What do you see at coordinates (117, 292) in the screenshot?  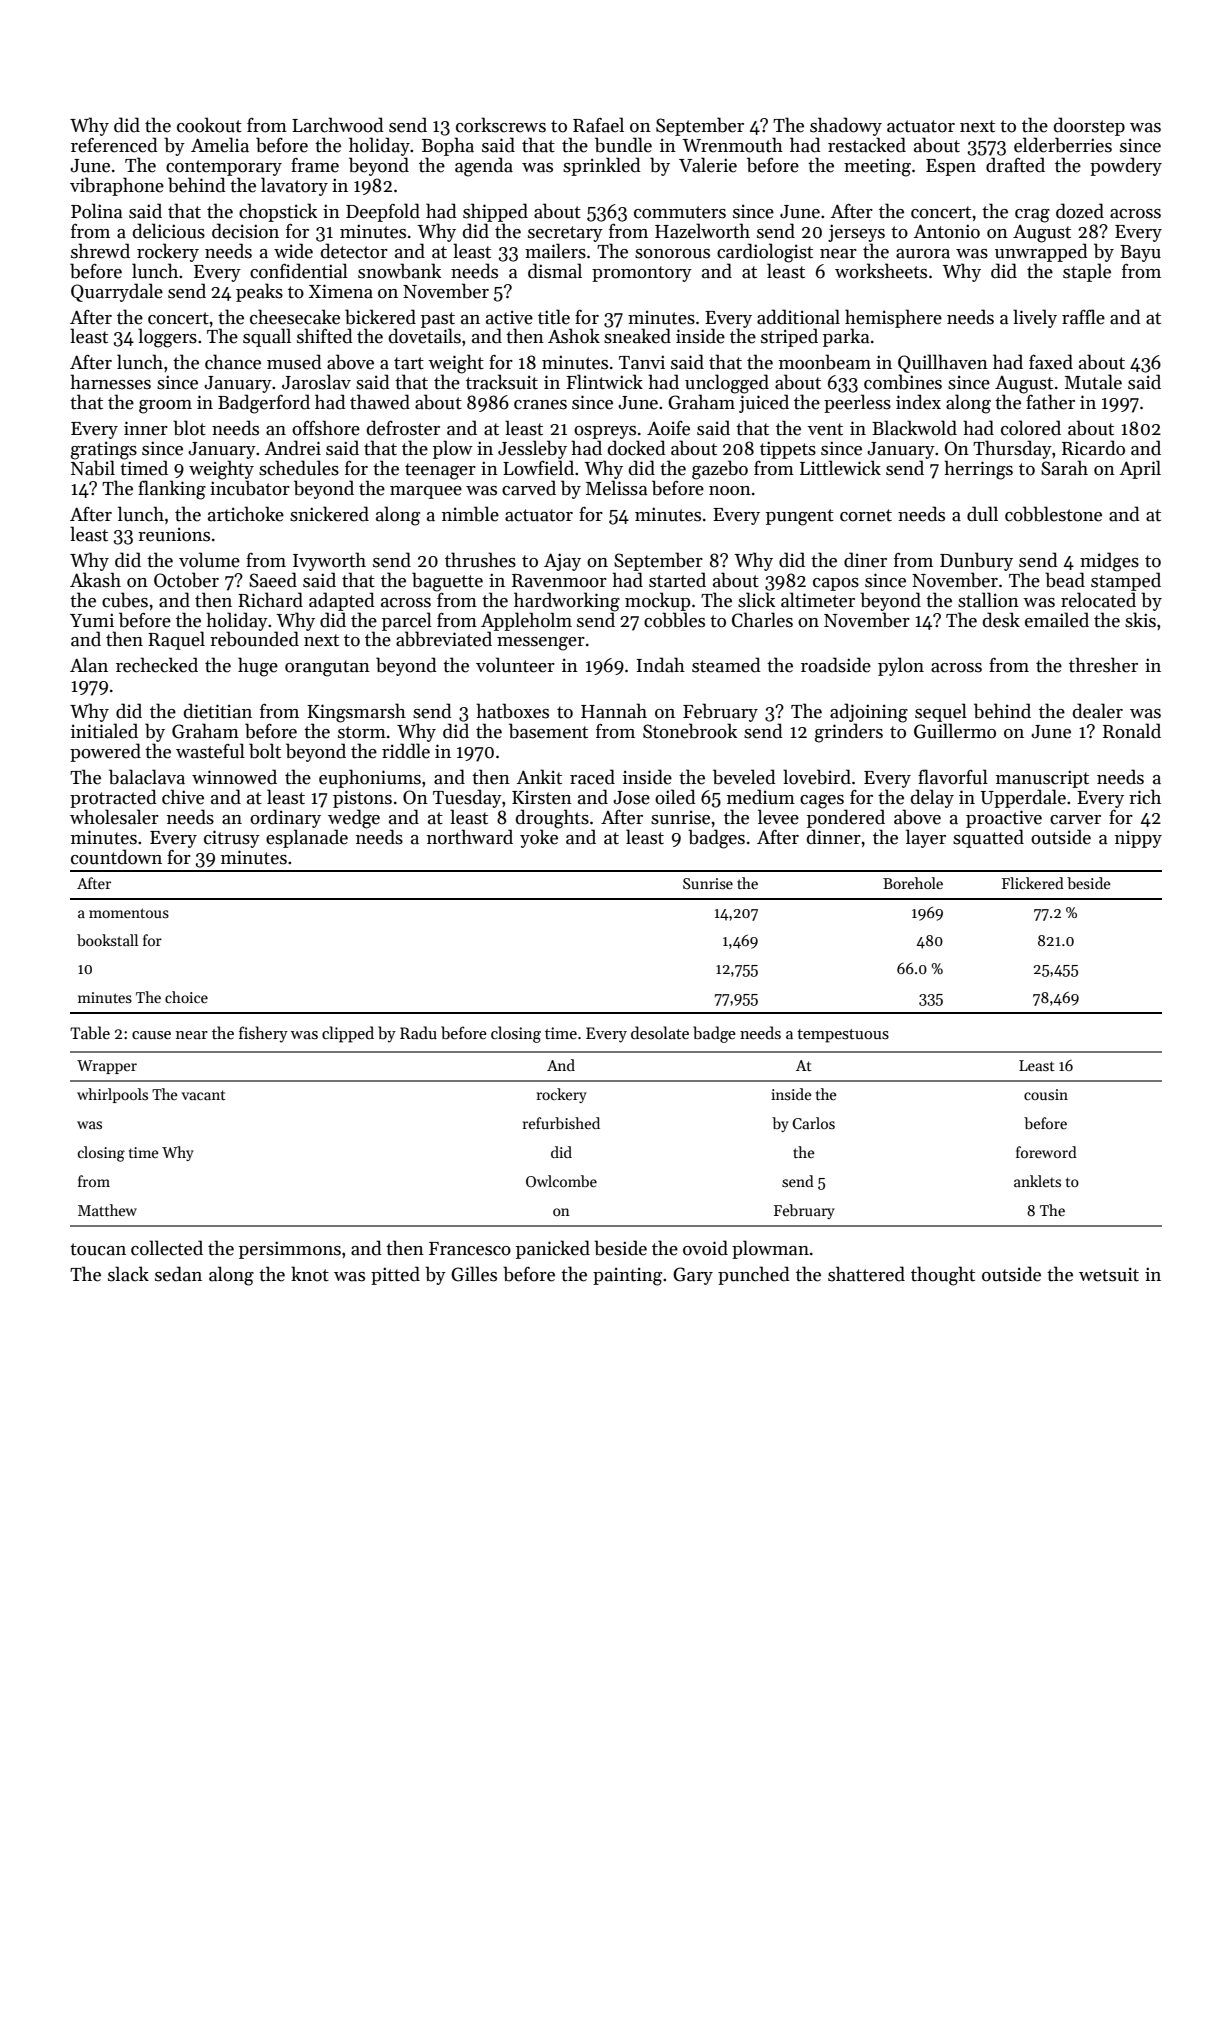 I see `Quarrydale` at bounding box center [117, 292].
